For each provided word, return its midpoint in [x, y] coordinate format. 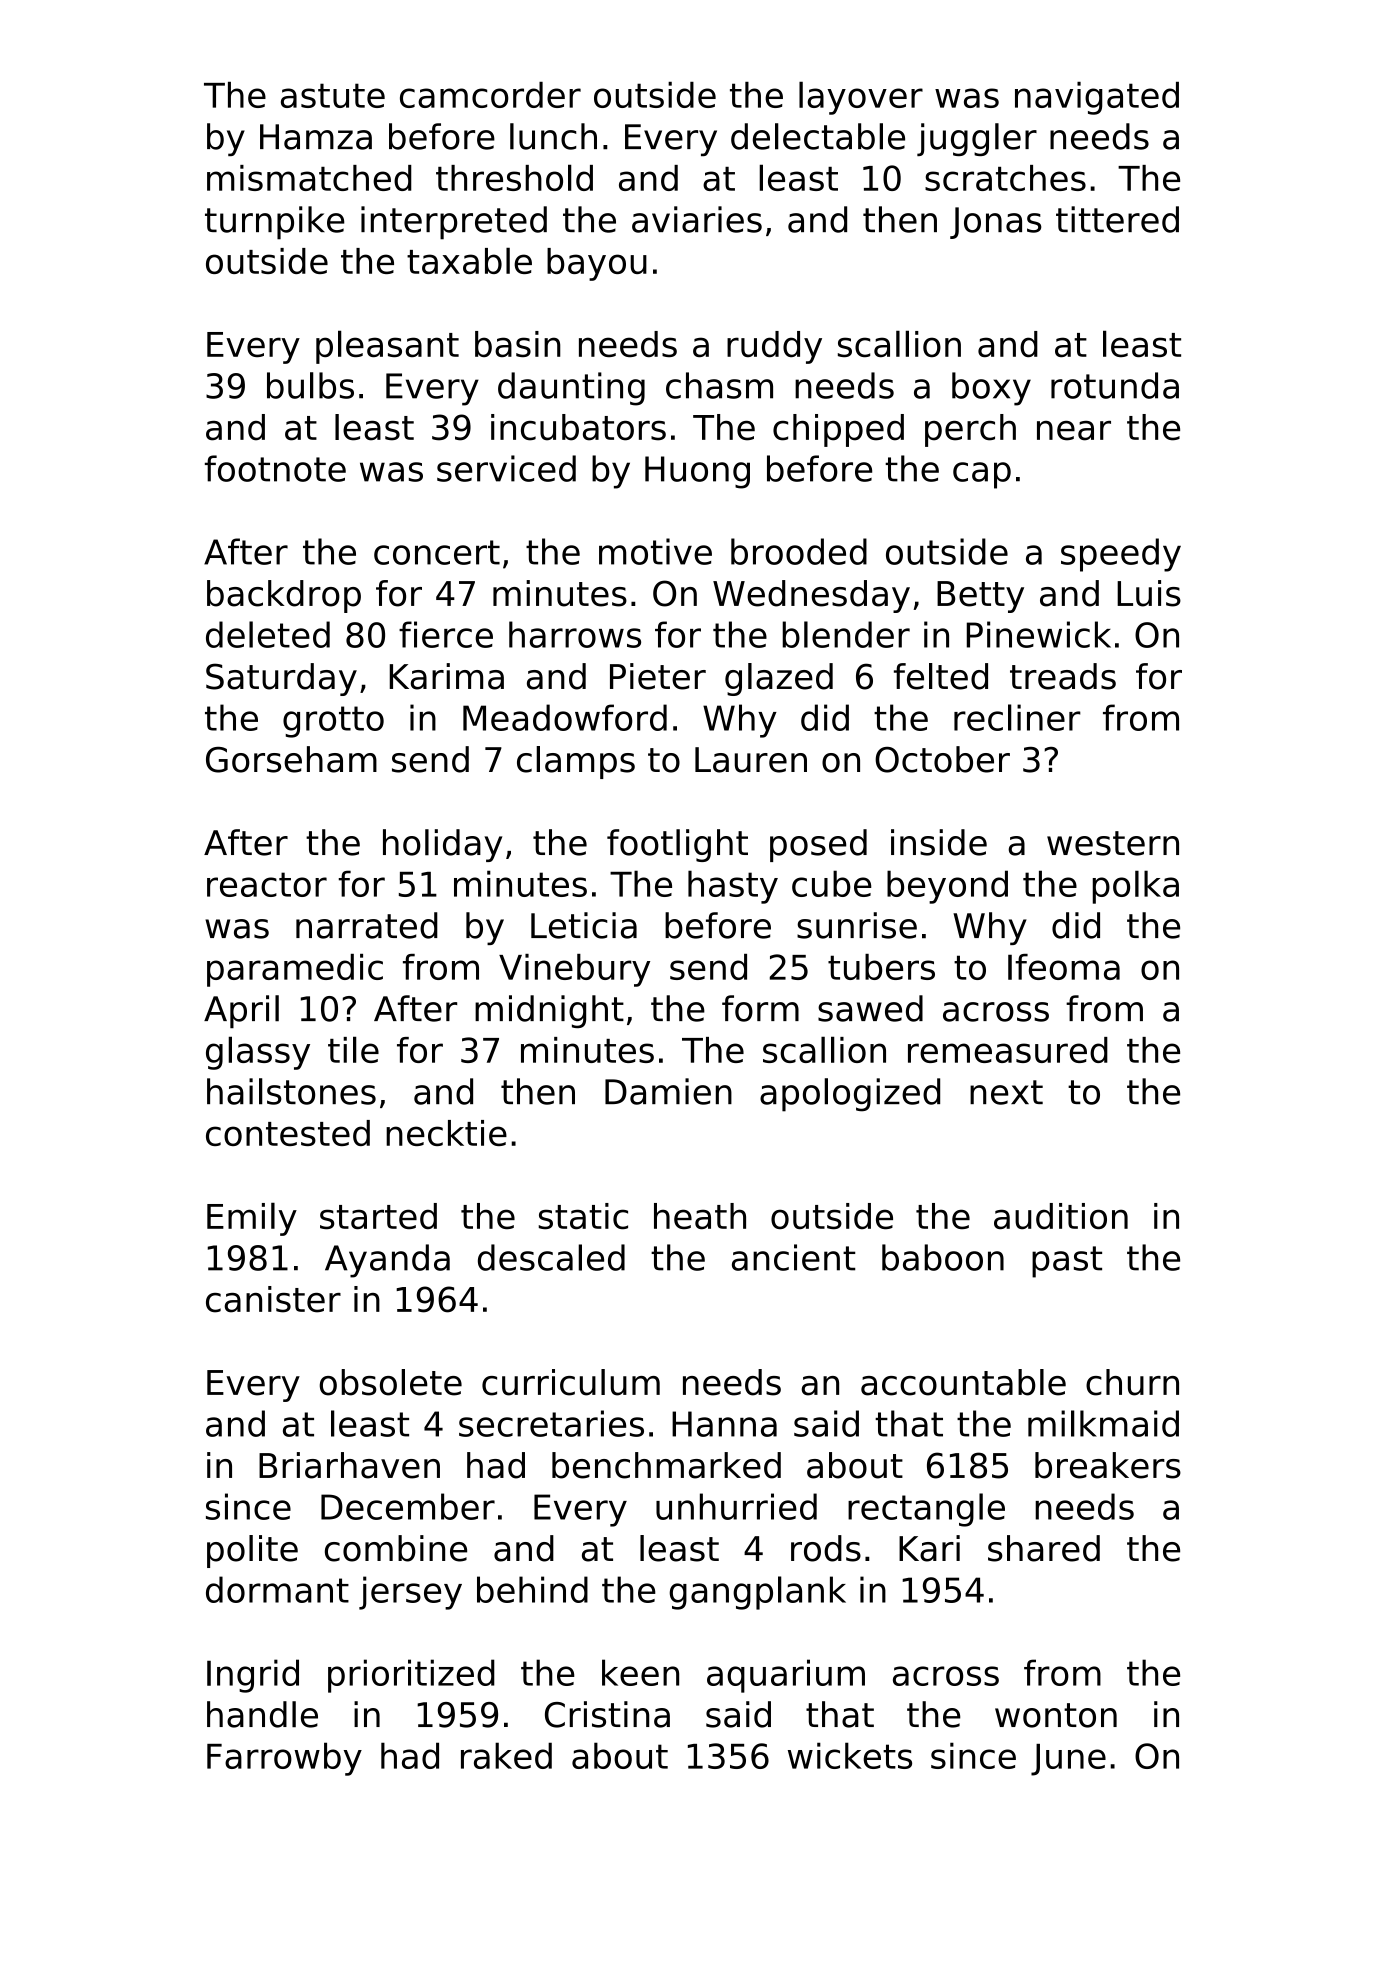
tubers [881, 967]
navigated [1097, 98]
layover [861, 98]
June [1068, 1760]
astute [333, 95]
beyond [947, 887]
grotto [333, 722]
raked [506, 1755]
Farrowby [284, 1759]
